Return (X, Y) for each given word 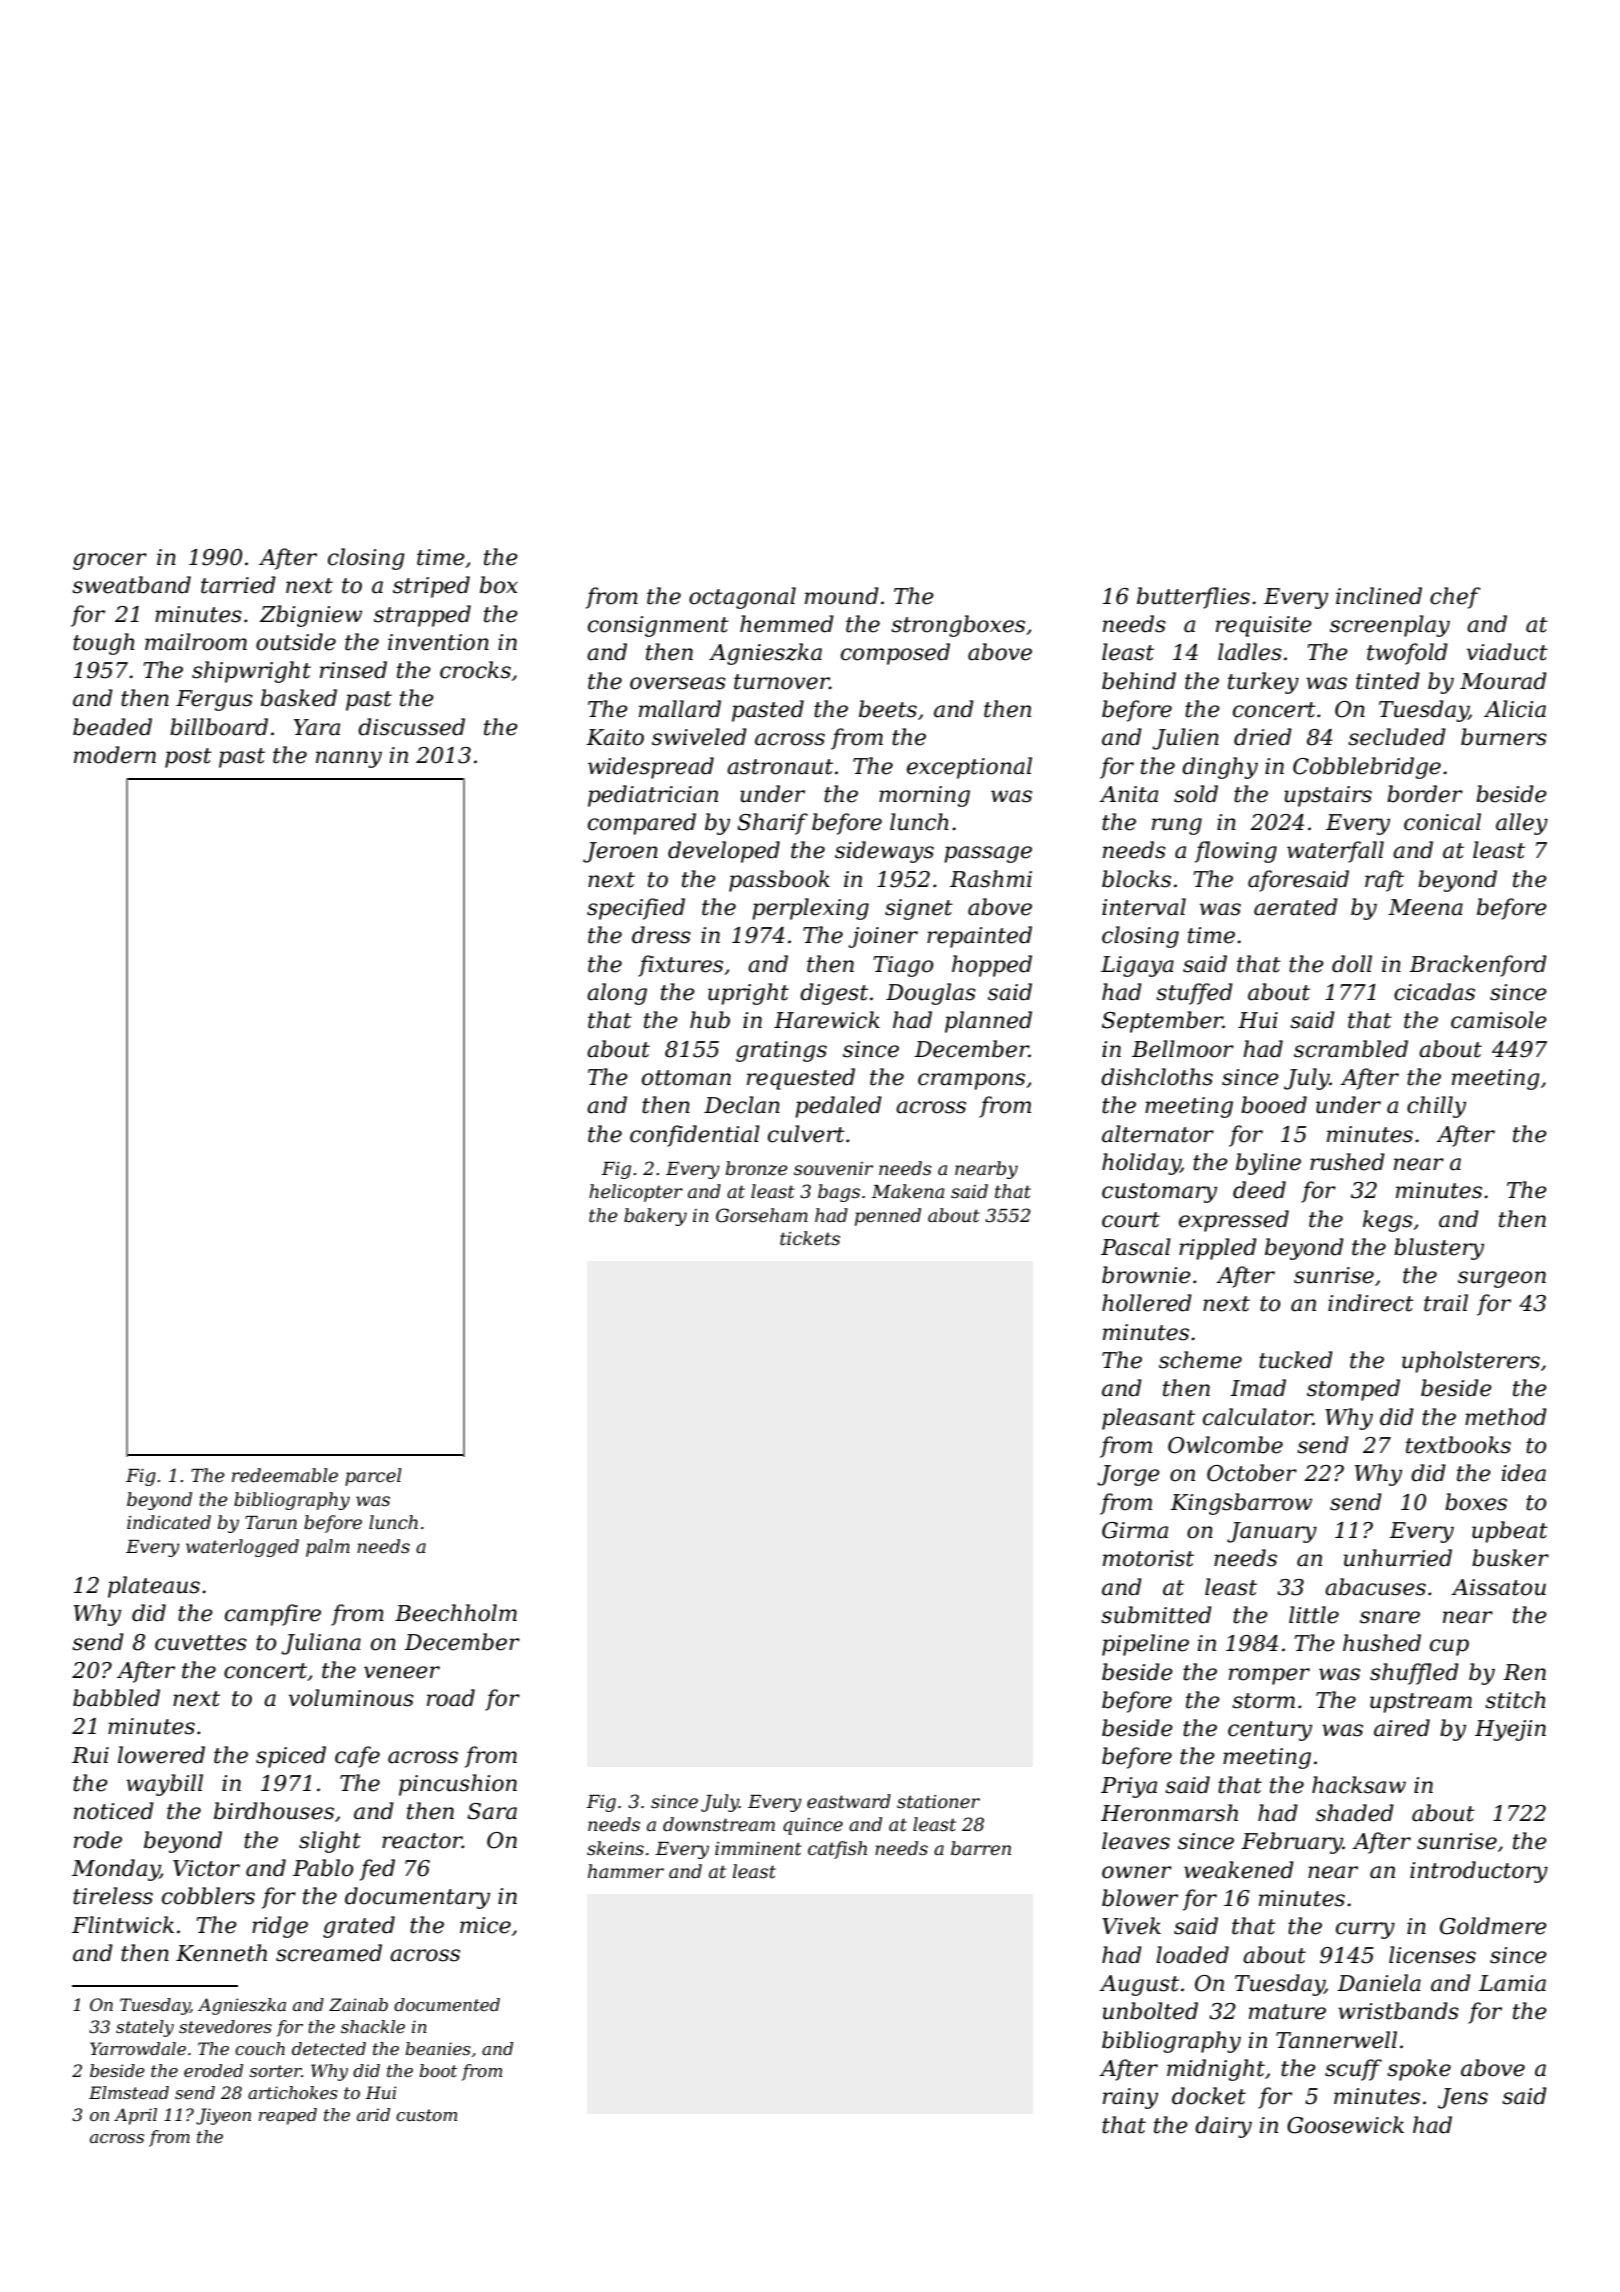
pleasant (1148, 1419)
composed (895, 654)
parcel (373, 1477)
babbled (116, 1698)
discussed (411, 727)
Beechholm (456, 1613)
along (617, 994)
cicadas (1434, 992)
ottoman (686, 1078)
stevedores (225, 2026)
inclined (1379, 596)
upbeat (1510, 1532)
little (1314, 1615)
